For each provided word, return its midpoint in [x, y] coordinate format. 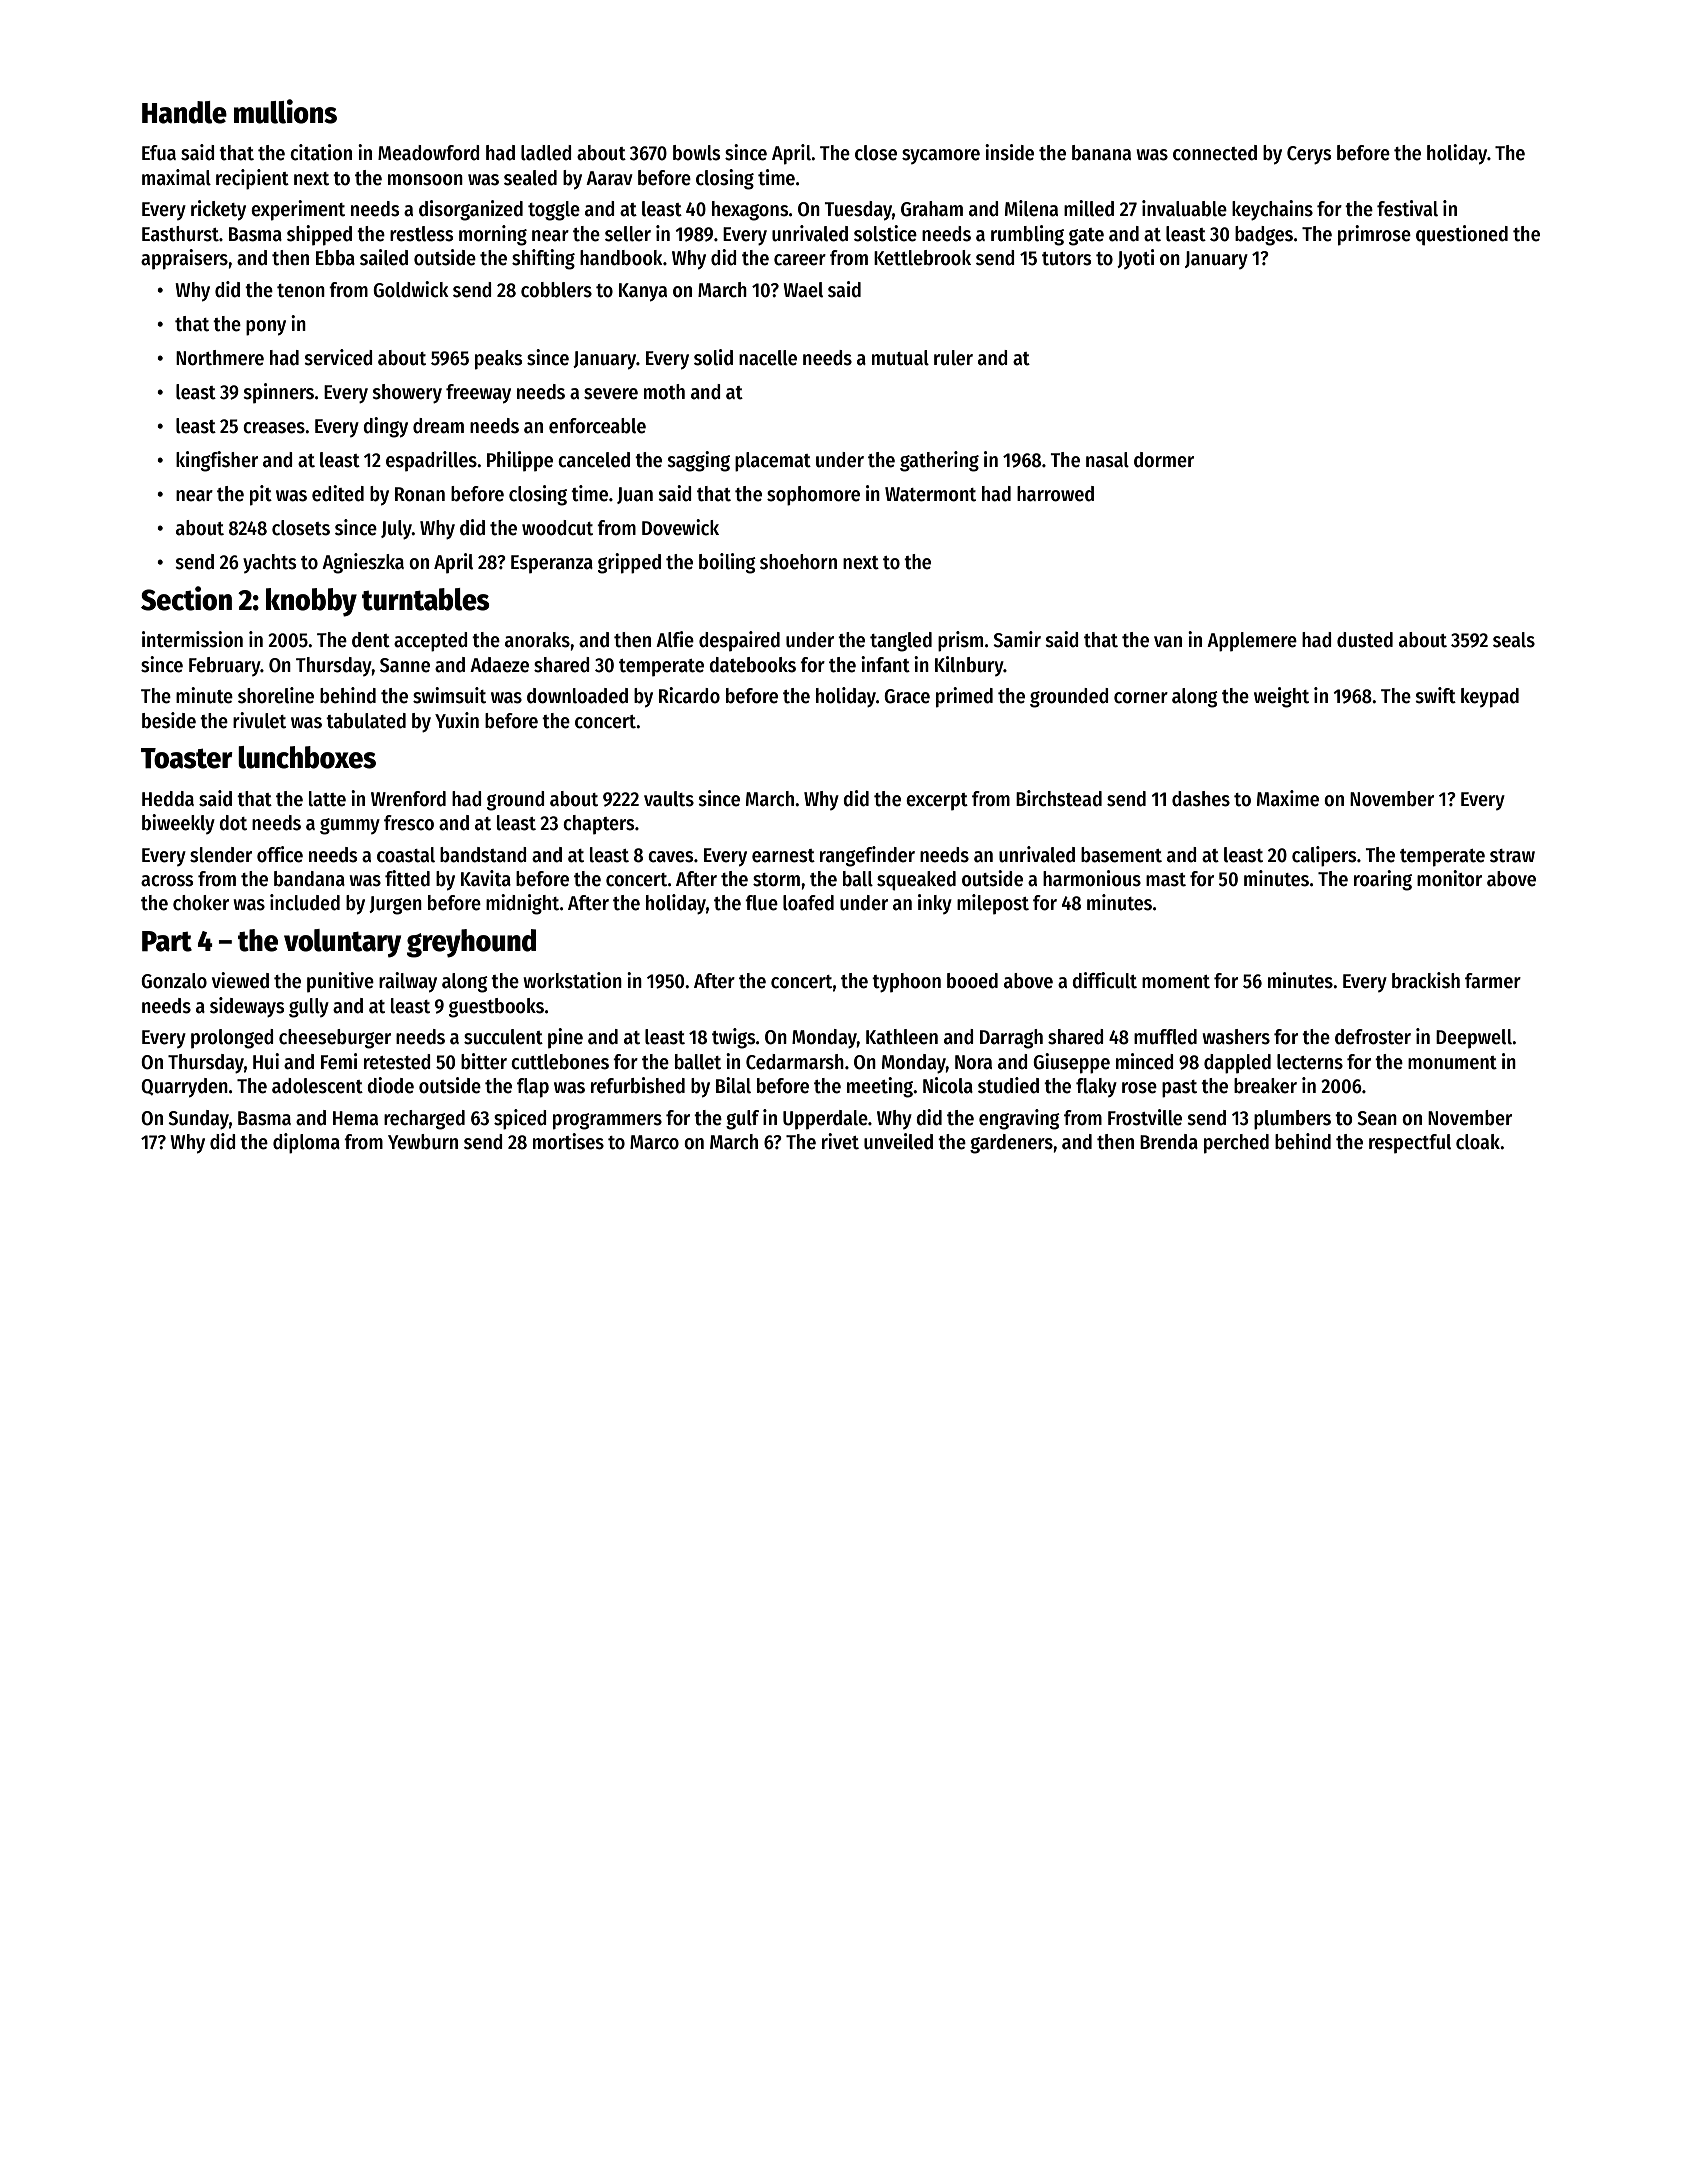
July [396, 530]
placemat [773, 462]
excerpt [937, 802]
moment [1176, 982]
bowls [696, 153]
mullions [285, 111]
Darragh [1011, 1039]
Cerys [1309, 155]
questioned [1462, 235]
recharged [424, 1120]
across [167, 881]
